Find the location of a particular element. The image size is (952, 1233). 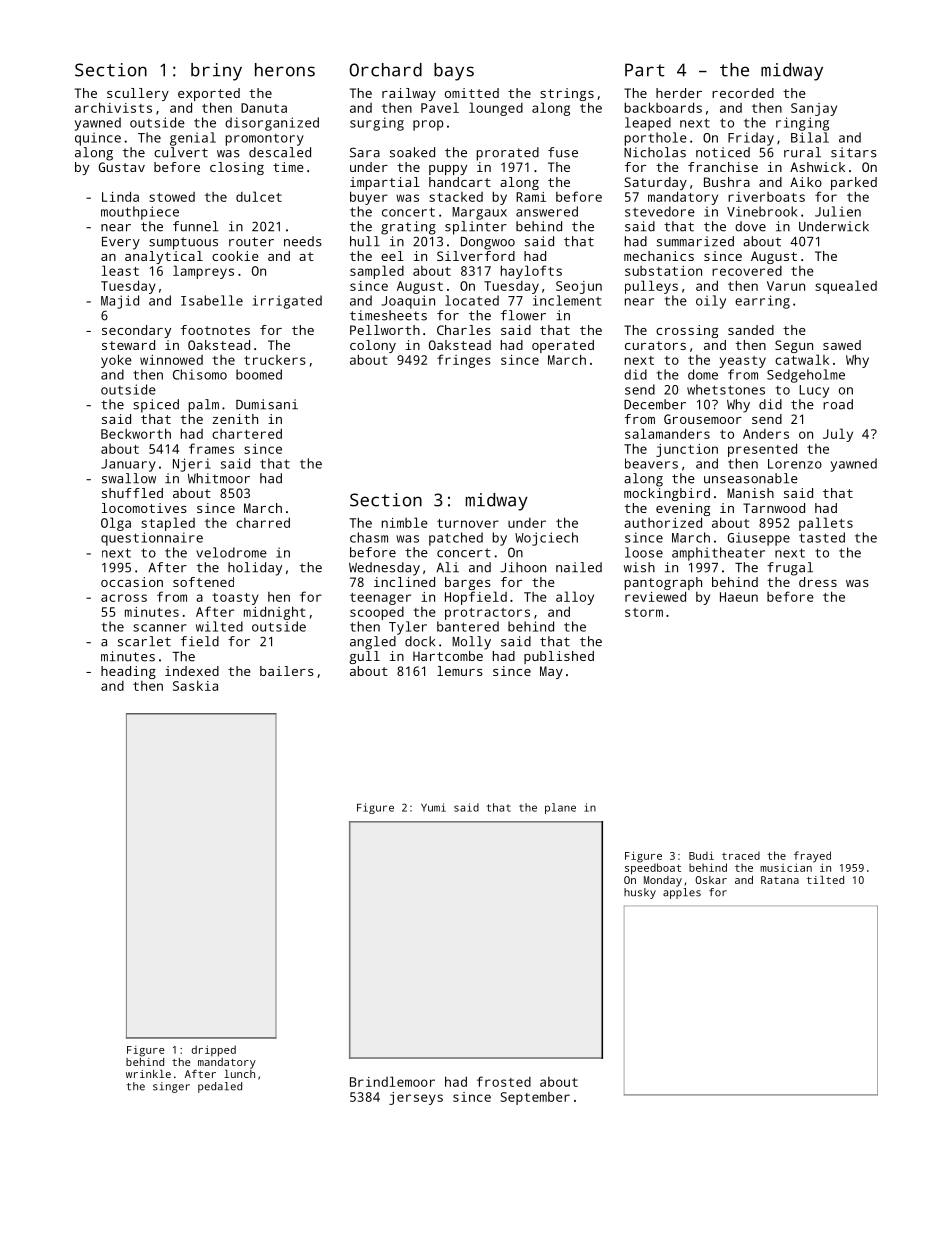

zenith is located at coordinates (235, 419).
